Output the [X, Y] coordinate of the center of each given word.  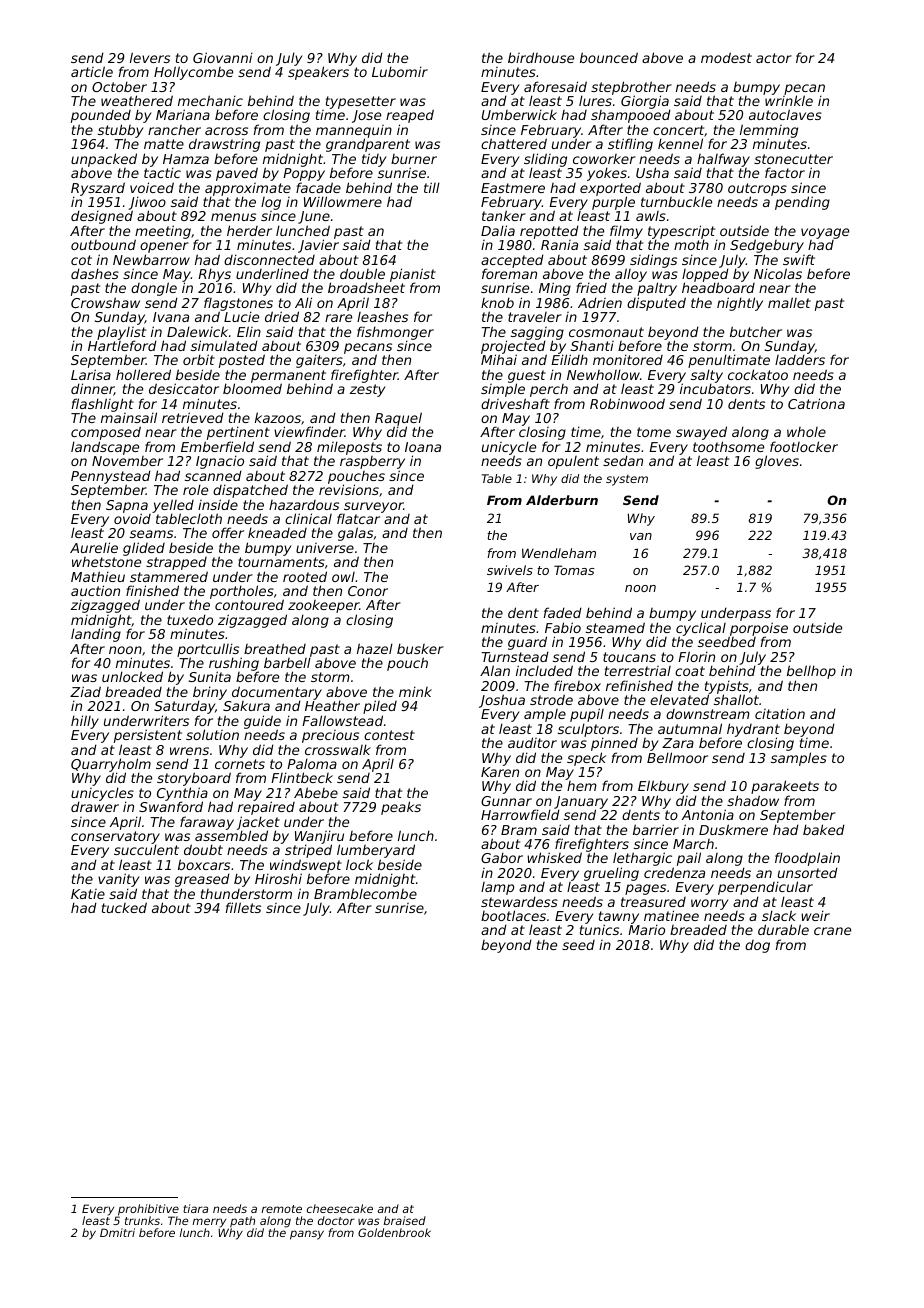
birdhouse [541, 57]
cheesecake [340, 1208]
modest [726, 57]
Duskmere [733, 829]
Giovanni [223, 57]
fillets [243, 907]
